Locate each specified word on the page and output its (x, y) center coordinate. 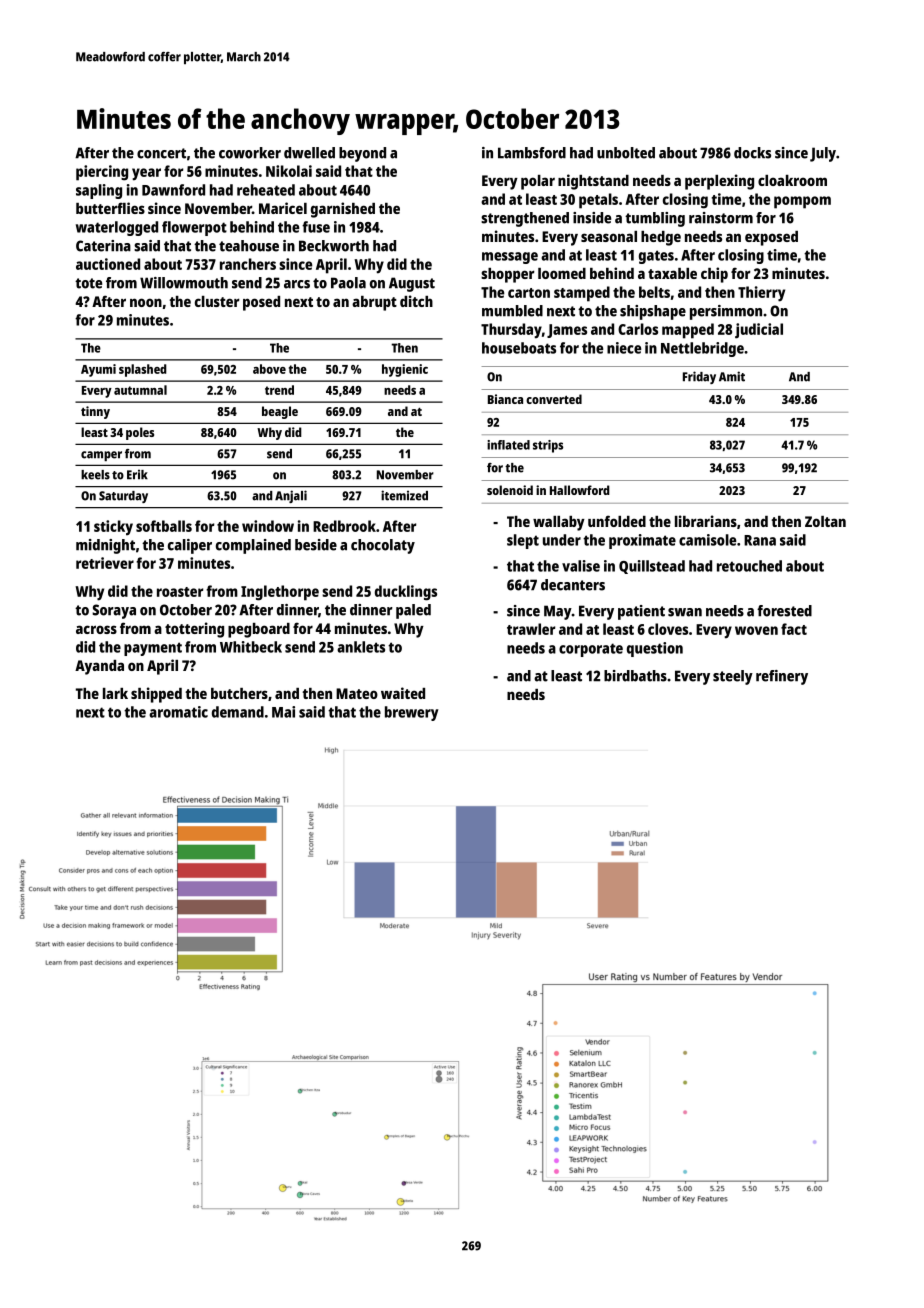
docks (752, 153)
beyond (362, 154)
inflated (508, 445)
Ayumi (98, 370)
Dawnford (173, 190)
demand (238, 712)
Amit (732, 376)
